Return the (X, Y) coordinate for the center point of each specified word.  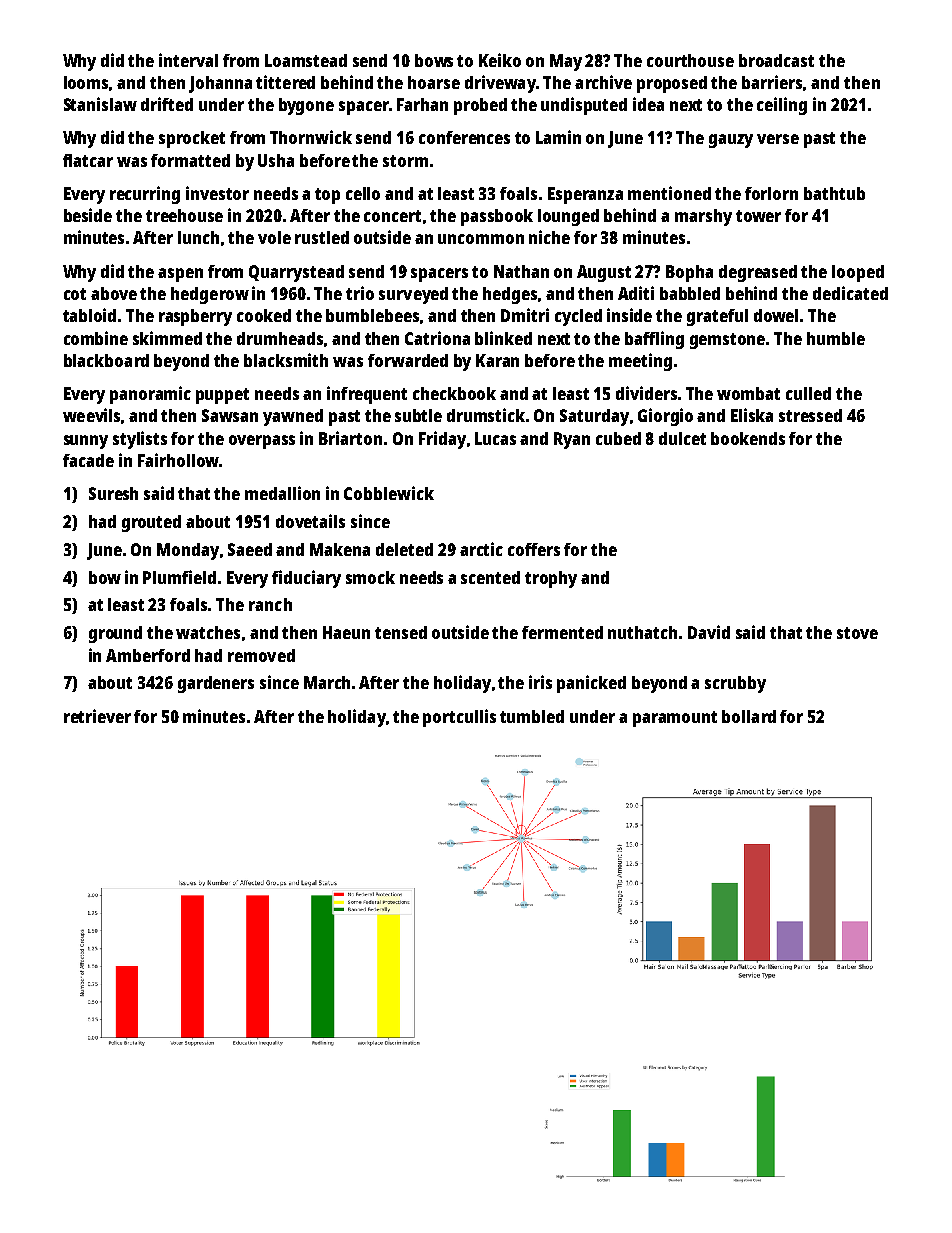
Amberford (148, 655)
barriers (772, 82)
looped (858, 273)
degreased (758, 273)
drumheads (280, 338)
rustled (322, 237)
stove (857, 633)
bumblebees (372, 315)
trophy (551, 579)
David (709, 632)
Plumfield (179, 577)
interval (188, 60)
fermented (562, 632)
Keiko (500, 60)
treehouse (184, 215)
